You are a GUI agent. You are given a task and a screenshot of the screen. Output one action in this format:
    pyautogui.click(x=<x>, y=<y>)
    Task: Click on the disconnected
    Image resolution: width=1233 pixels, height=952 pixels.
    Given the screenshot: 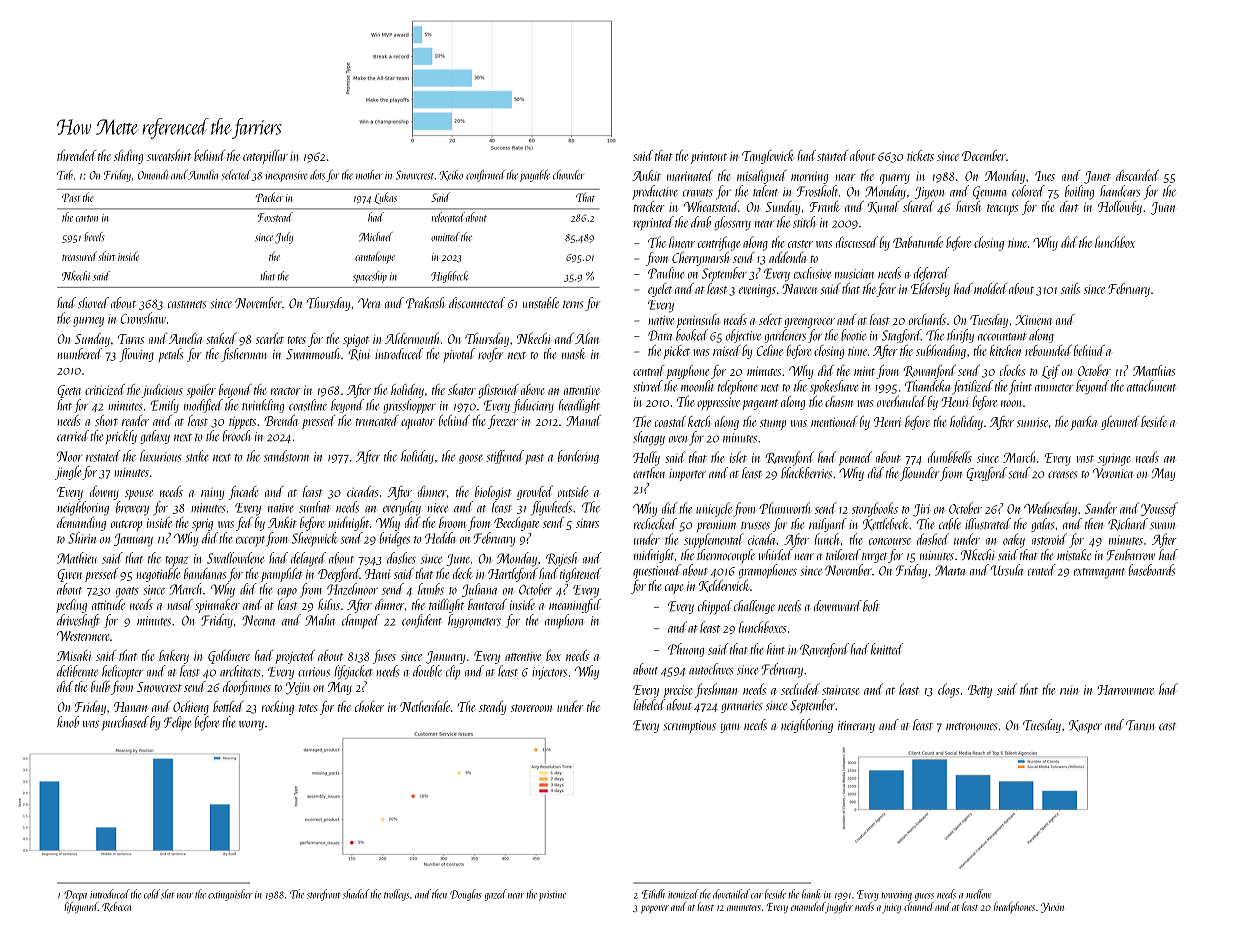 What is the action you would take?
    pyautogui.click(x=477, y=303)
